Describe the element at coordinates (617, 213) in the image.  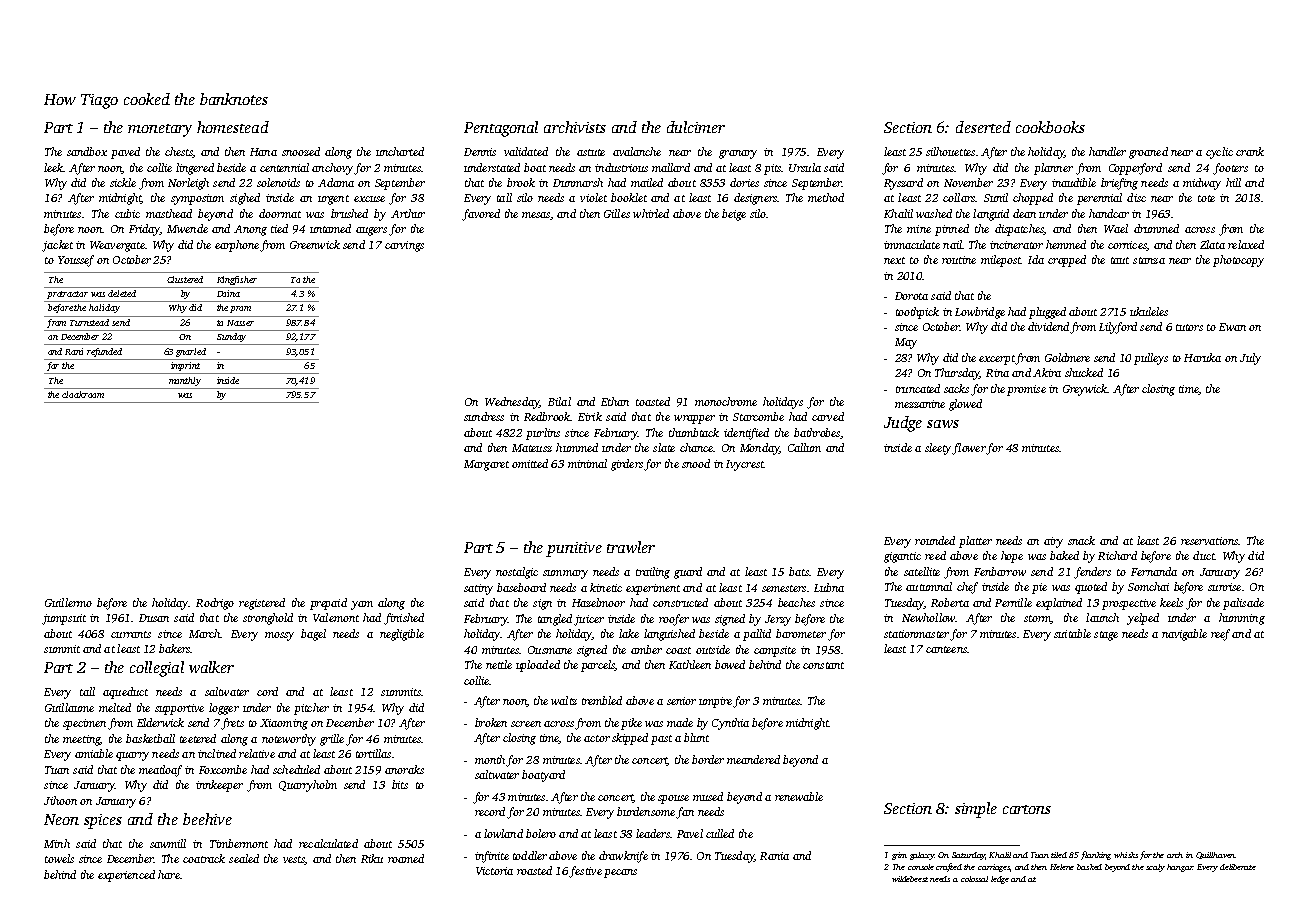
I see `Gilles` at that location.
